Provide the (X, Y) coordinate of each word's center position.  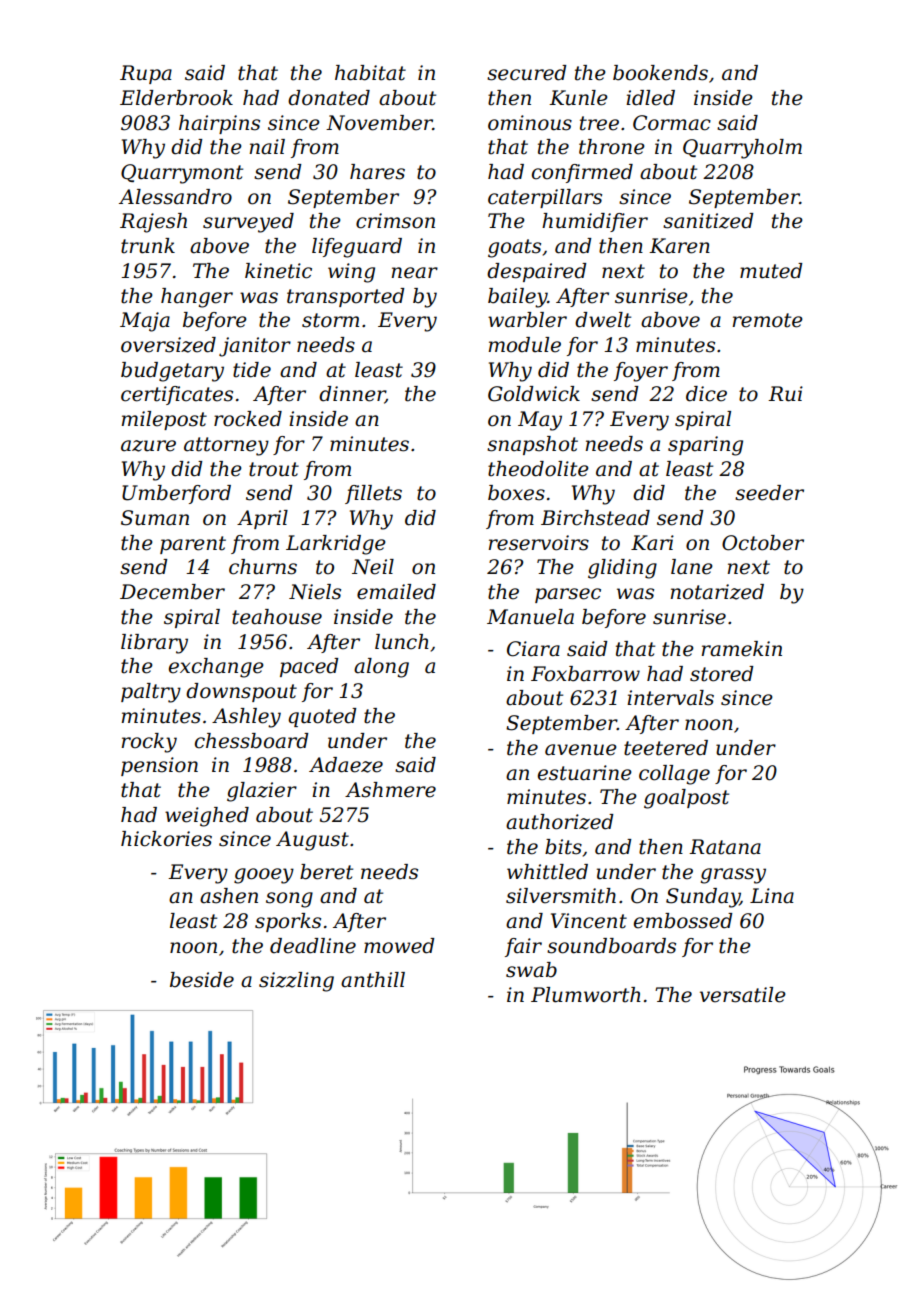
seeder (769, 493)
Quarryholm (742, 149)
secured (527, 73)
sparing (705, 446)
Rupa (146, 74)
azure (148, 446)
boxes (516, 493)
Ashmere (390, 790)
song (289, 900)
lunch (402, 642)
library (154, 644)
